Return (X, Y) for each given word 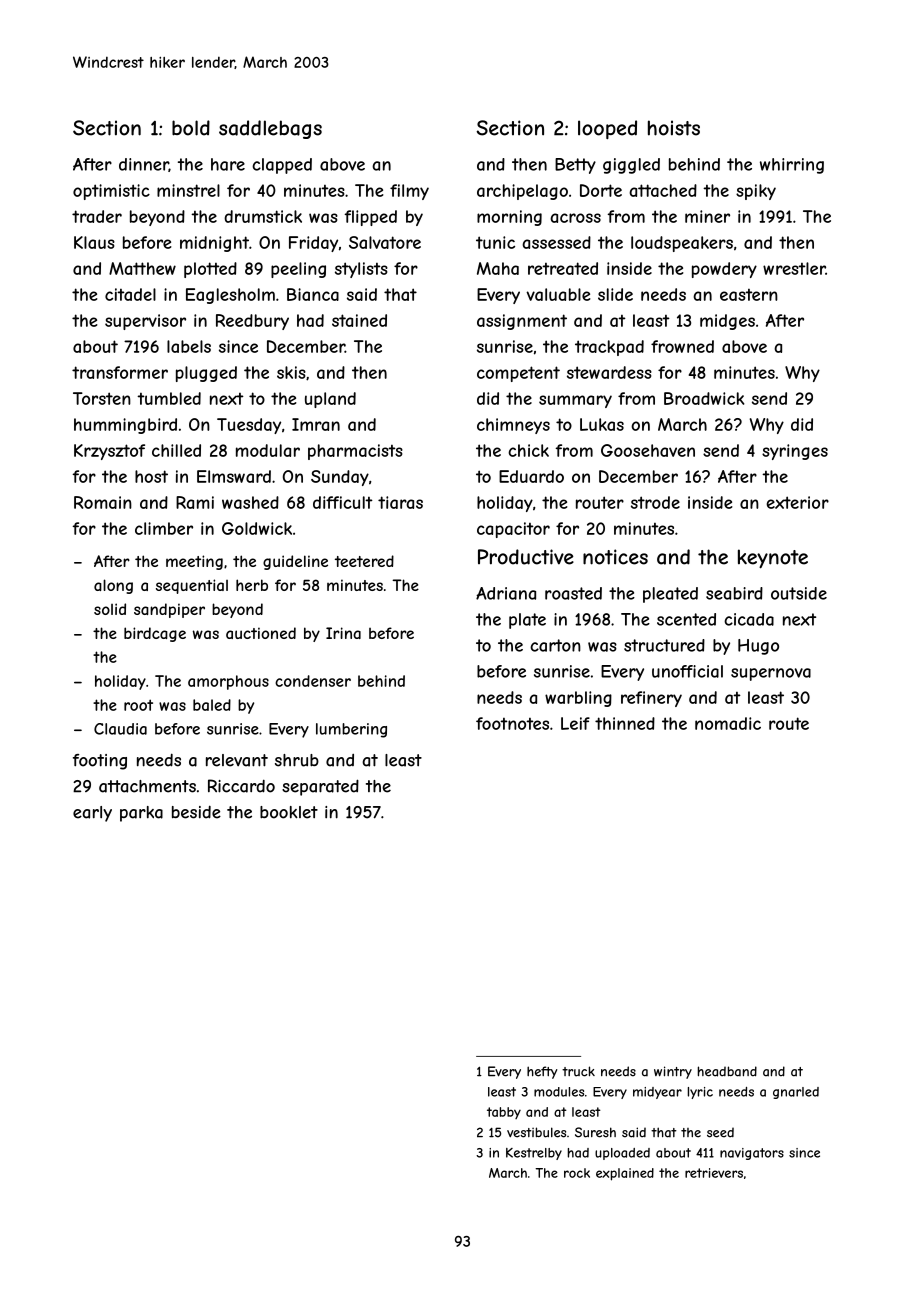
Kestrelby (534, 1154)
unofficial (687, 671)
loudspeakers (682, 244)
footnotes (512, 723)
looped (607, 129)
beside (196, 812)
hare (228, 164)
